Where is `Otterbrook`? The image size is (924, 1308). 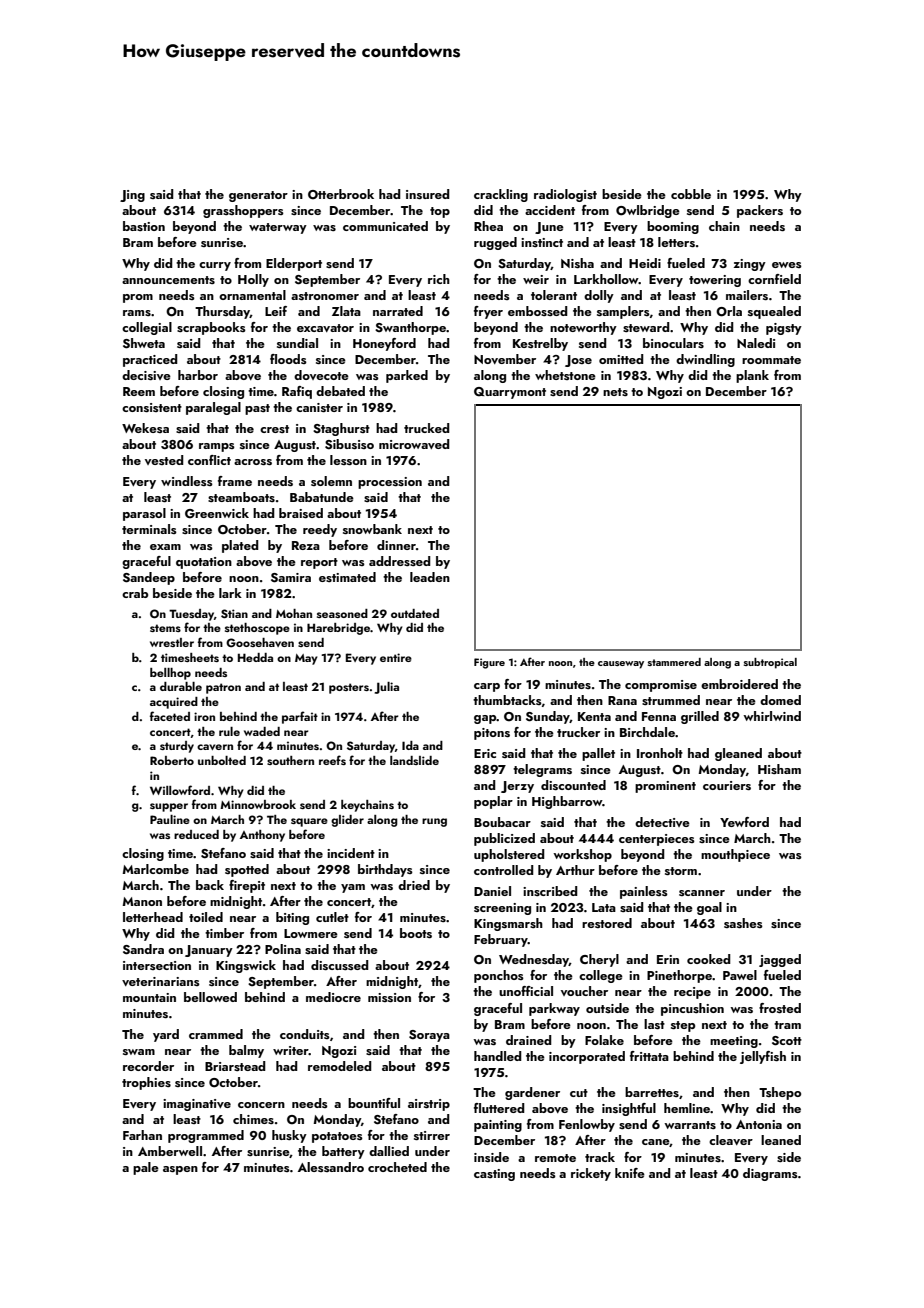
Otterbrook is located at coordinates (341, 194).
